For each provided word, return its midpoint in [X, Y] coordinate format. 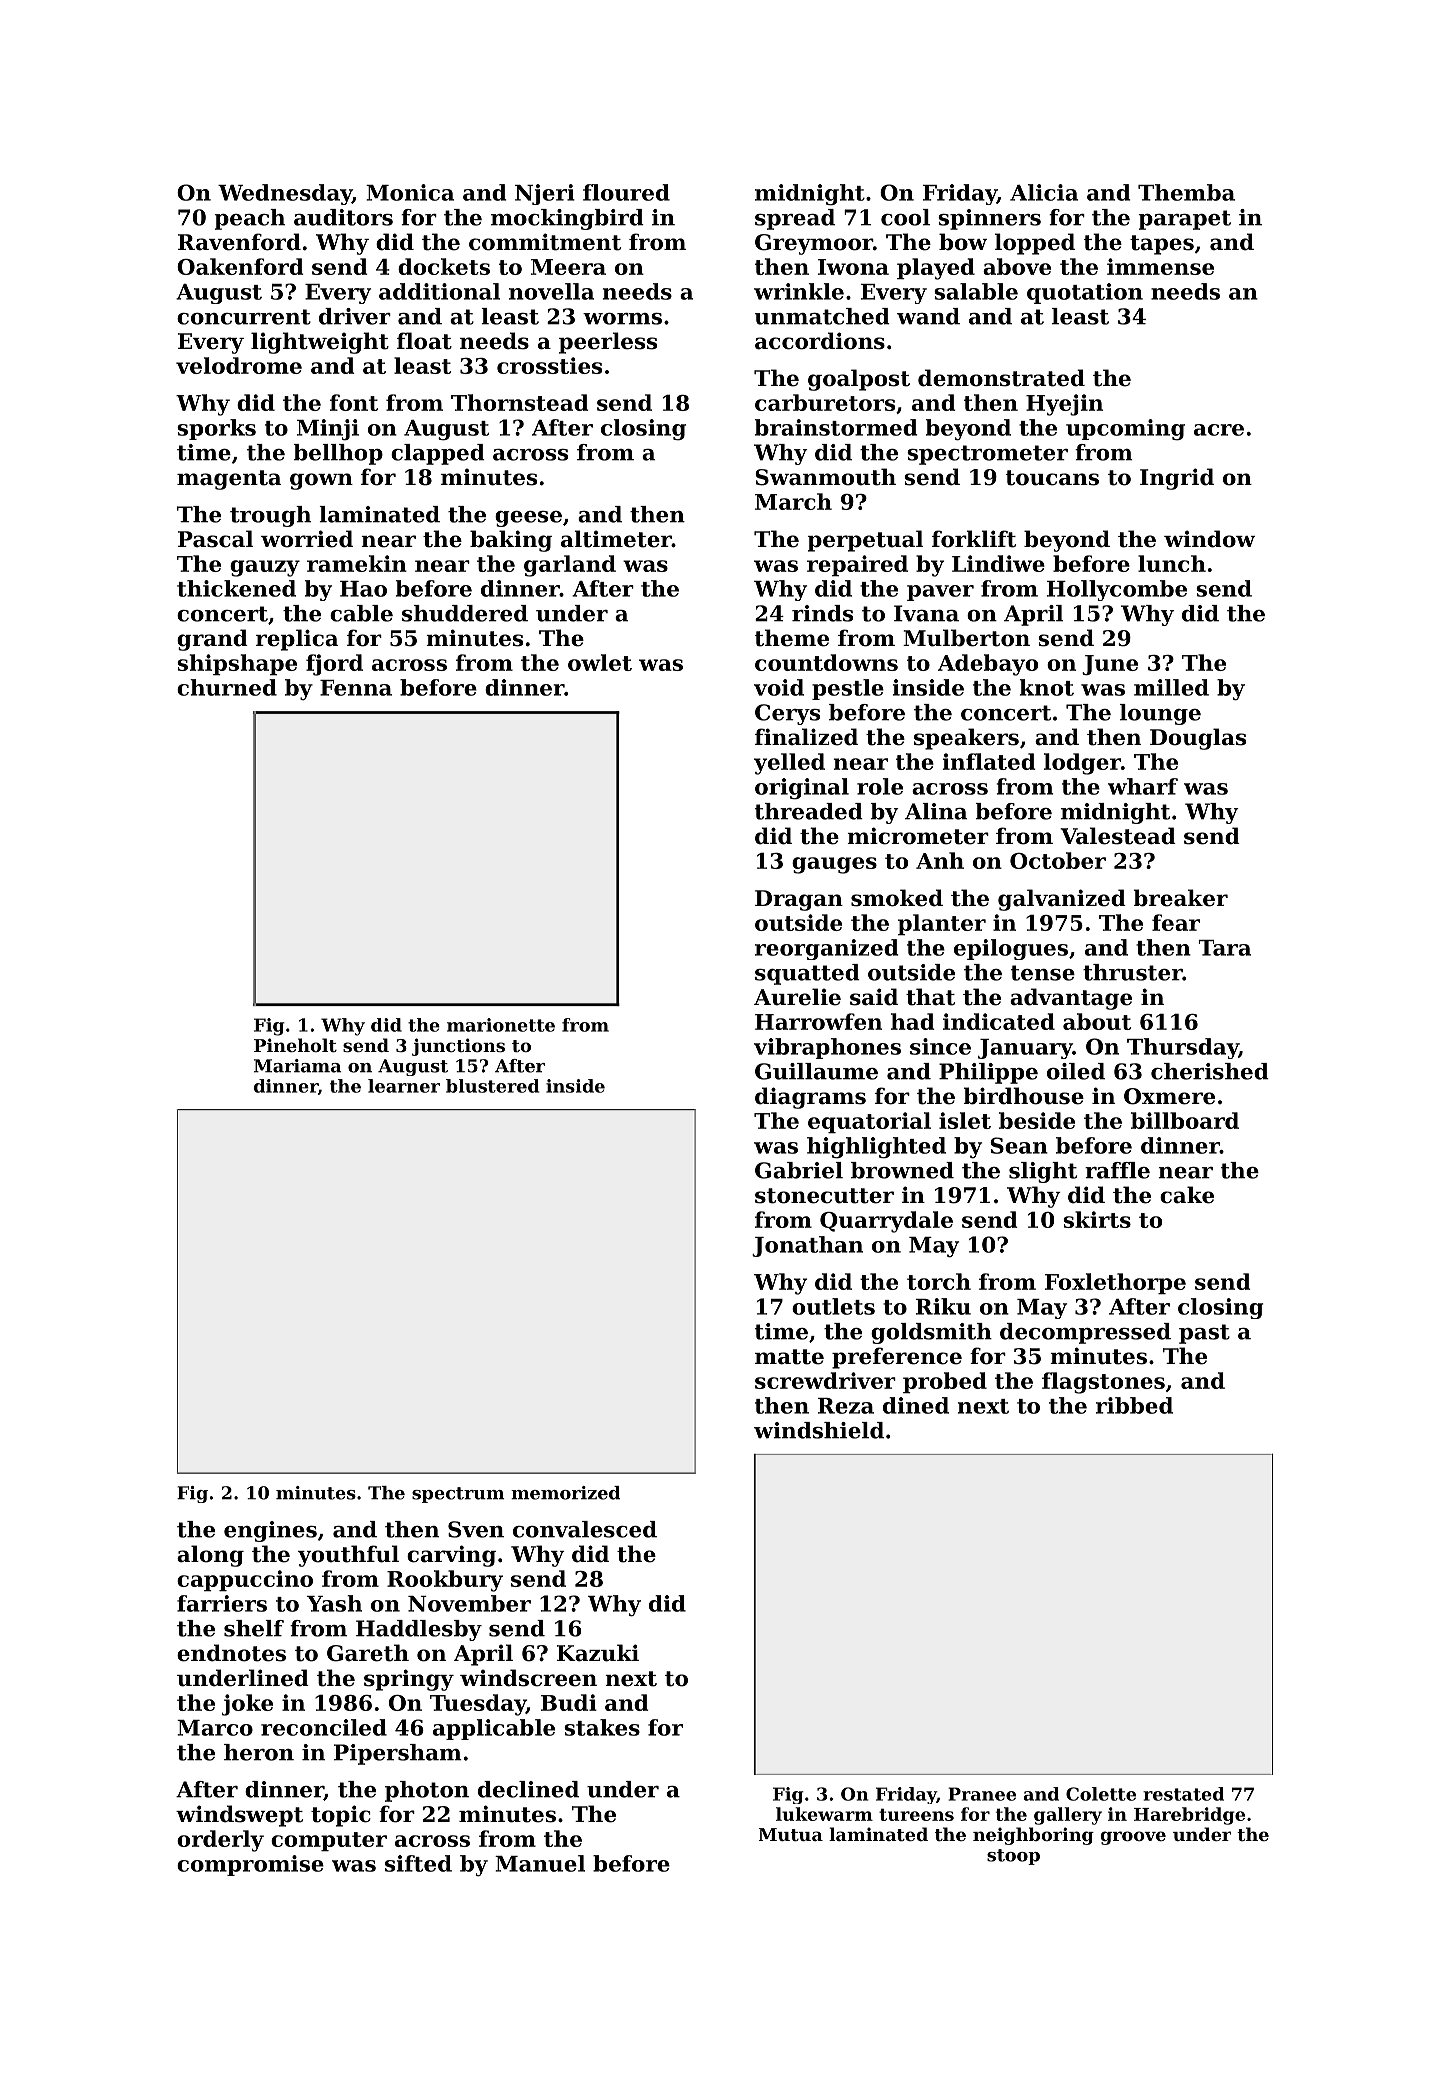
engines [270, 1531]
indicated [999, 1021]
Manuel [540, 1863]
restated [1183, 1794]
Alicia [1044, 192]
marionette [501, 1025]
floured [626, 192]
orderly [220, 1841]
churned [227, 687]
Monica [410, 192]
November [469, 1603]
